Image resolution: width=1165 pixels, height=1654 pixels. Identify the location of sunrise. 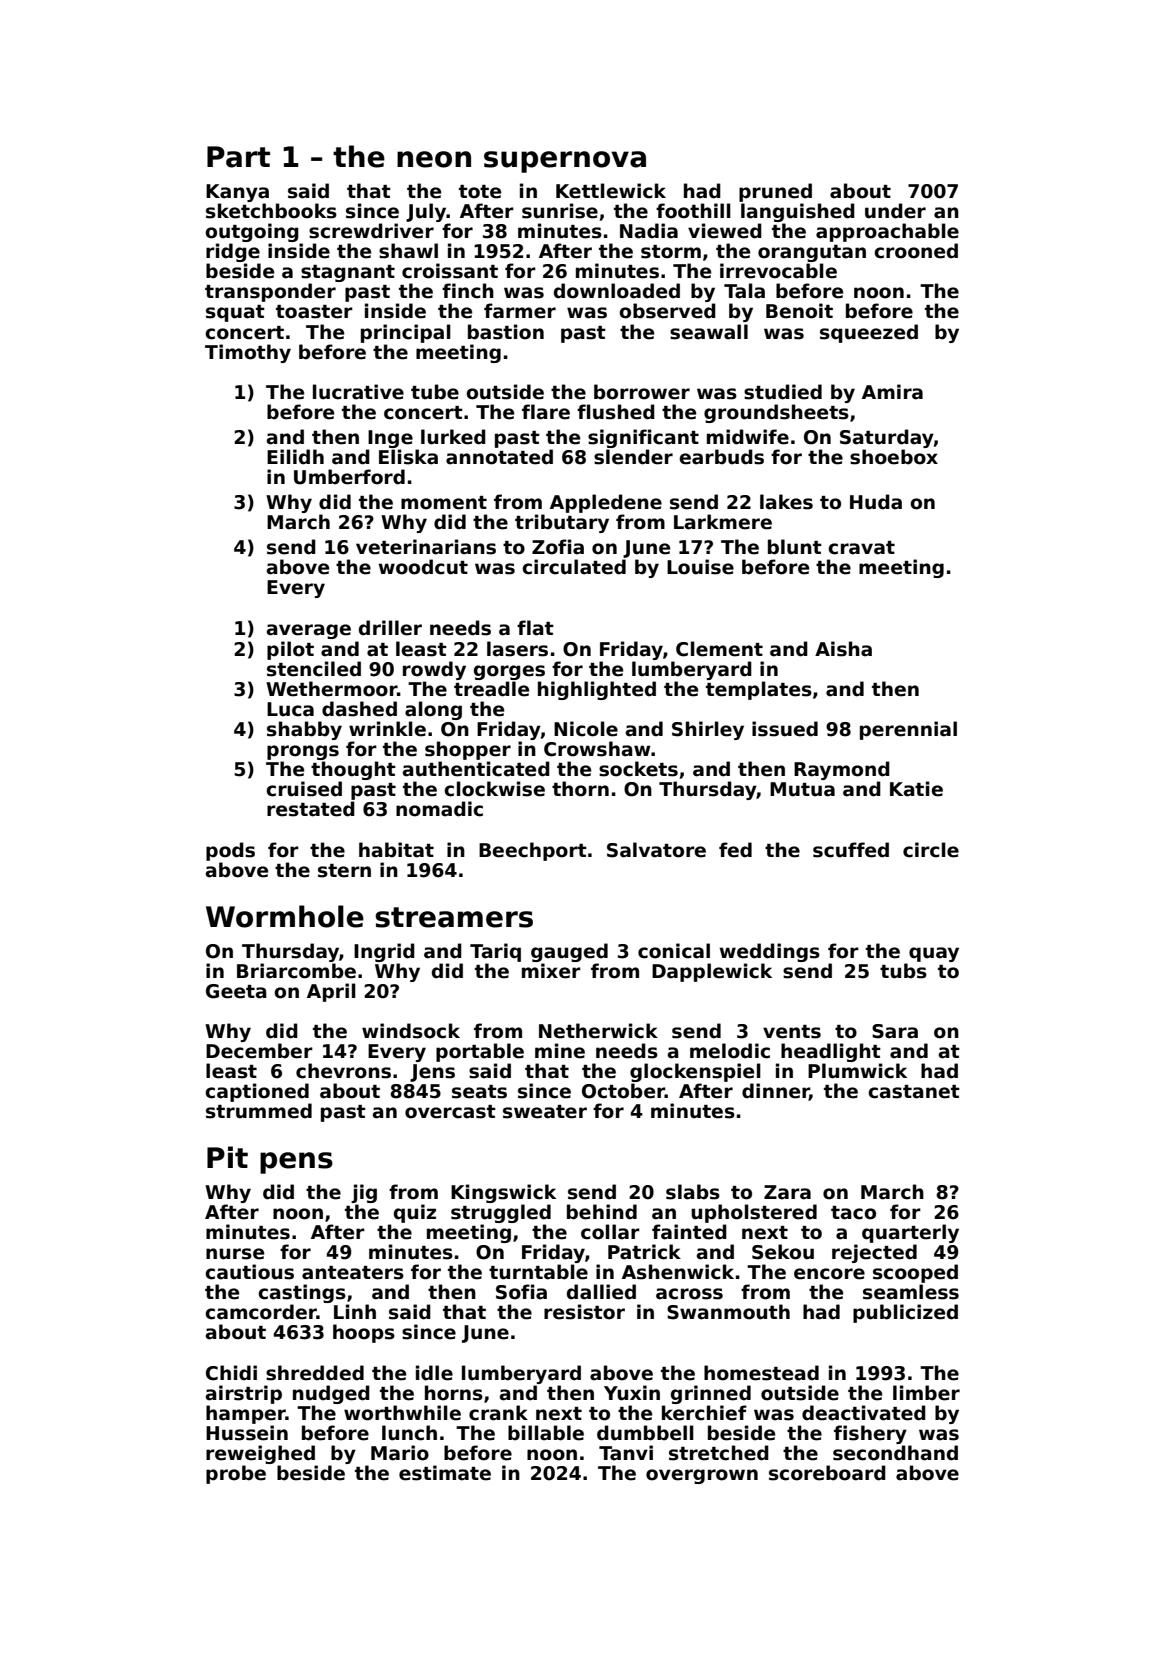
(560, 211).
